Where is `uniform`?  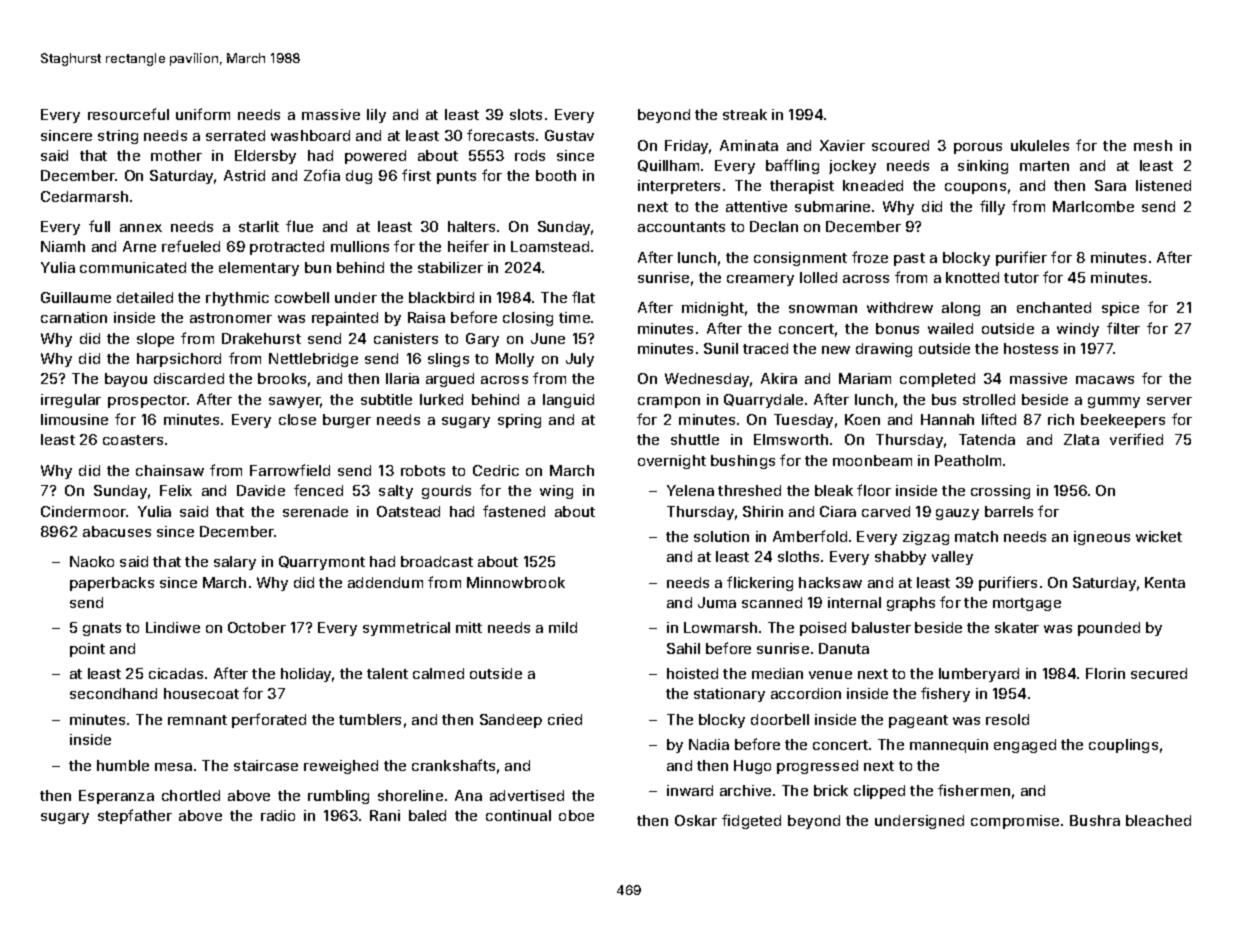 uniform is located at coordinates (203, 114).
